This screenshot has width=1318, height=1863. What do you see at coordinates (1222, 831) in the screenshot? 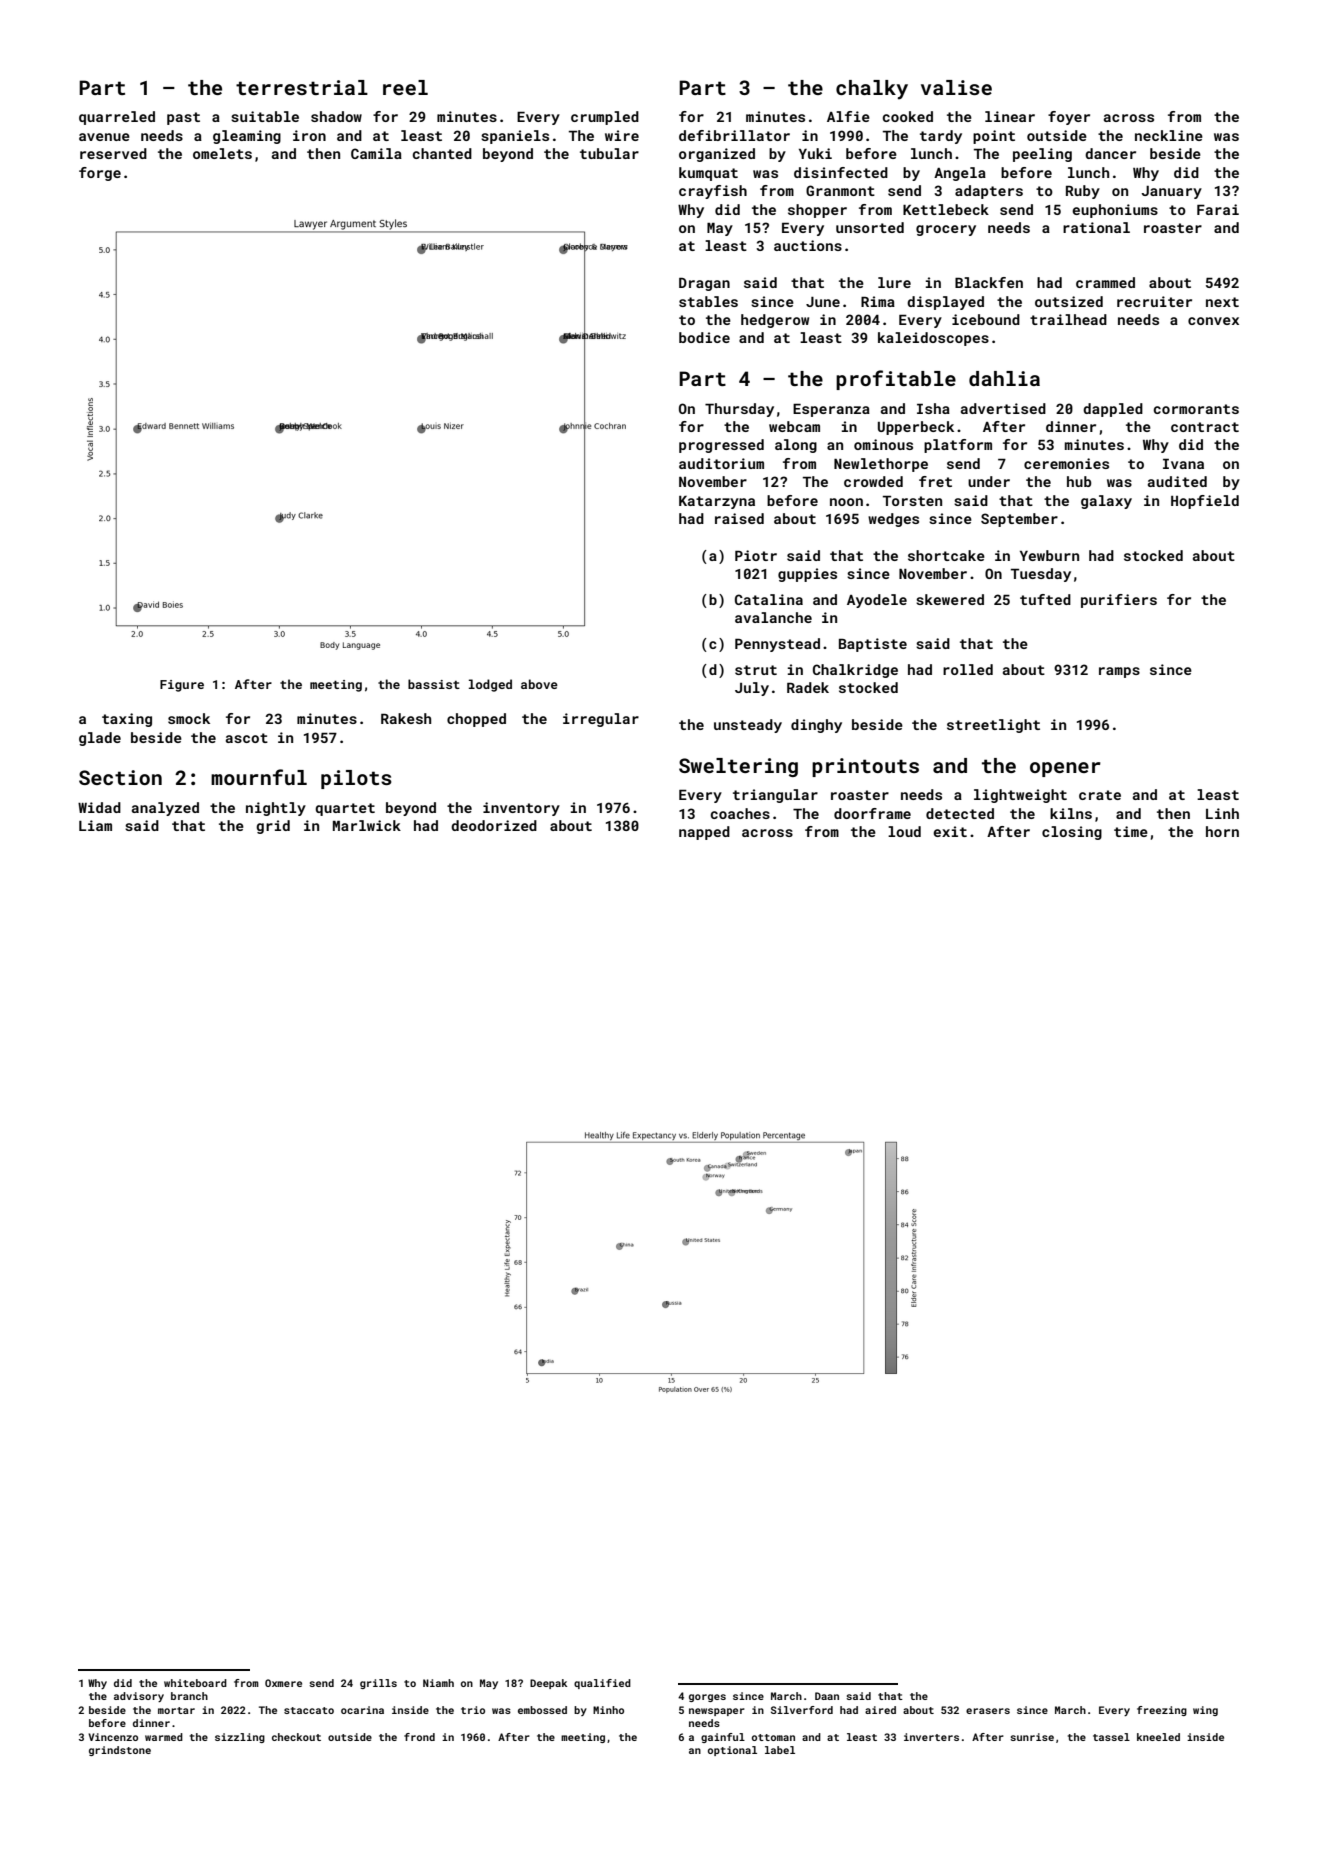
I see `horn` at bounding box center [1222, 831].
